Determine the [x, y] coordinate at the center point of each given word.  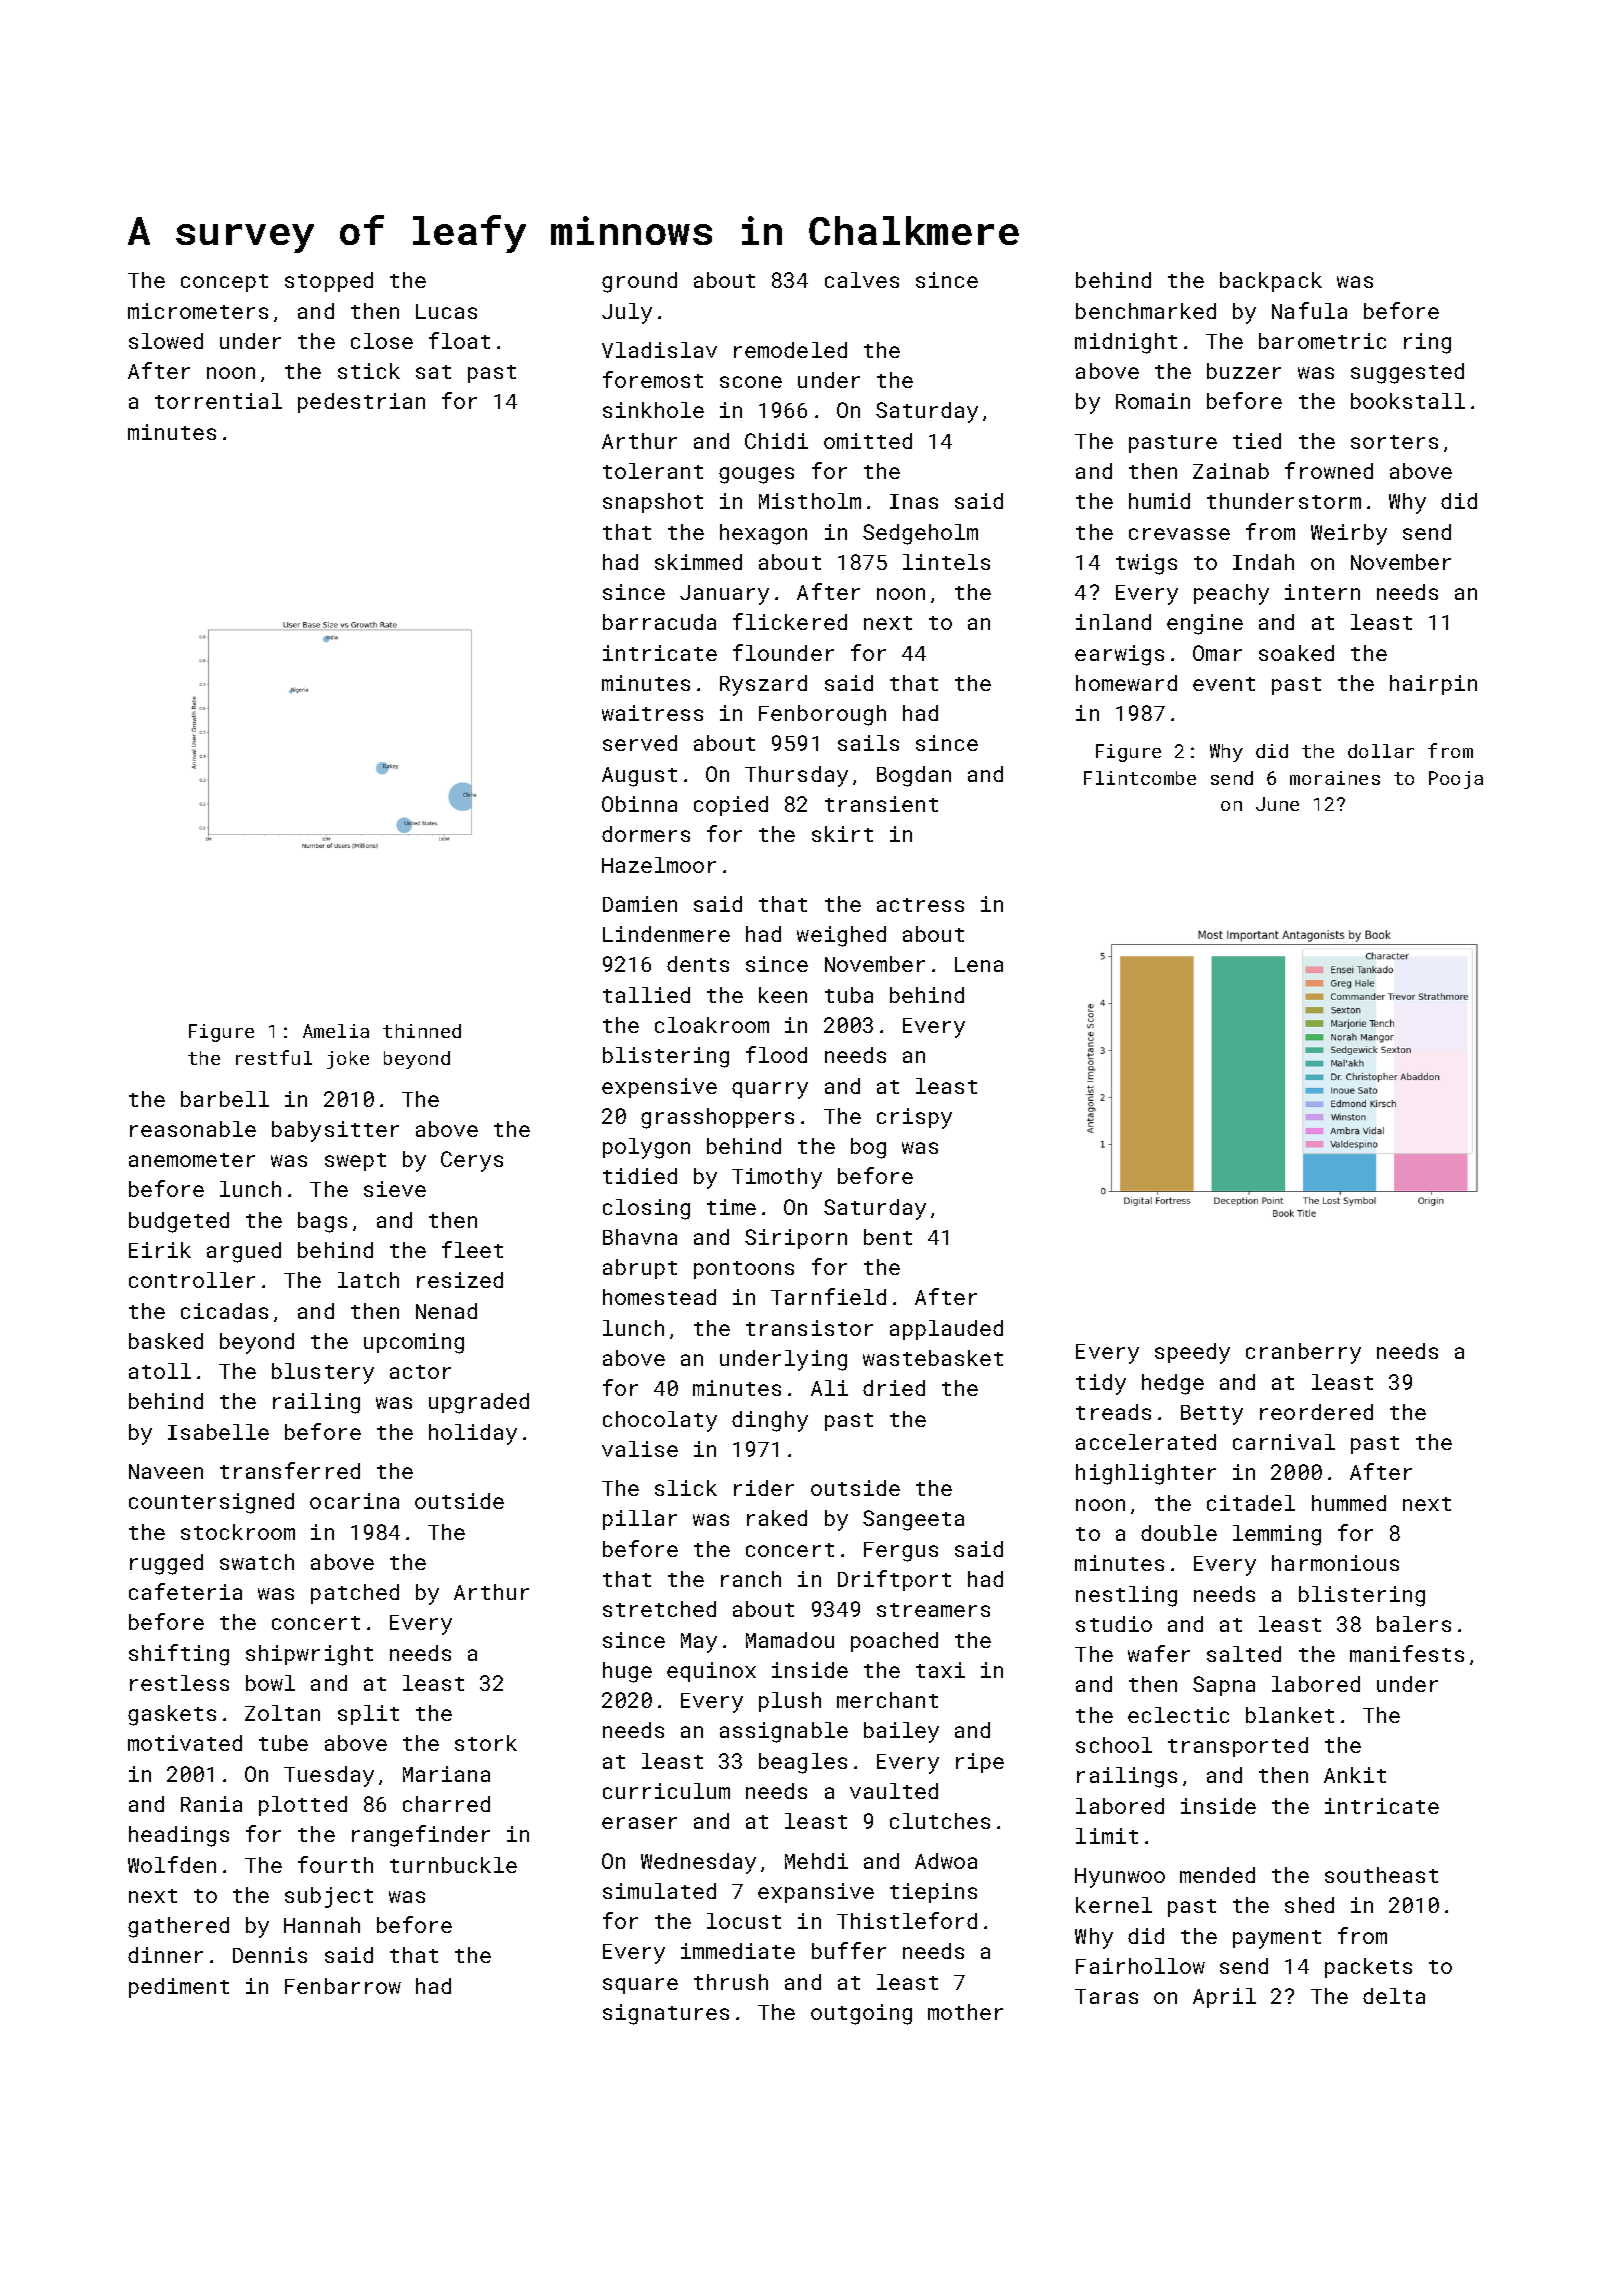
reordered [1316, 1412]
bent [888, 1237]
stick [369, 371]
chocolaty [660, 1421]
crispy [914, 1118]
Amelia [336, 1031]
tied [1257, 441]
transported [1238, 1747]
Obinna [639, 804]
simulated [659, 1891]
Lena [979, 964]
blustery [323, 1373]
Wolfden [172, 1864]
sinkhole [653, 410]
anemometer [192, 1160]
